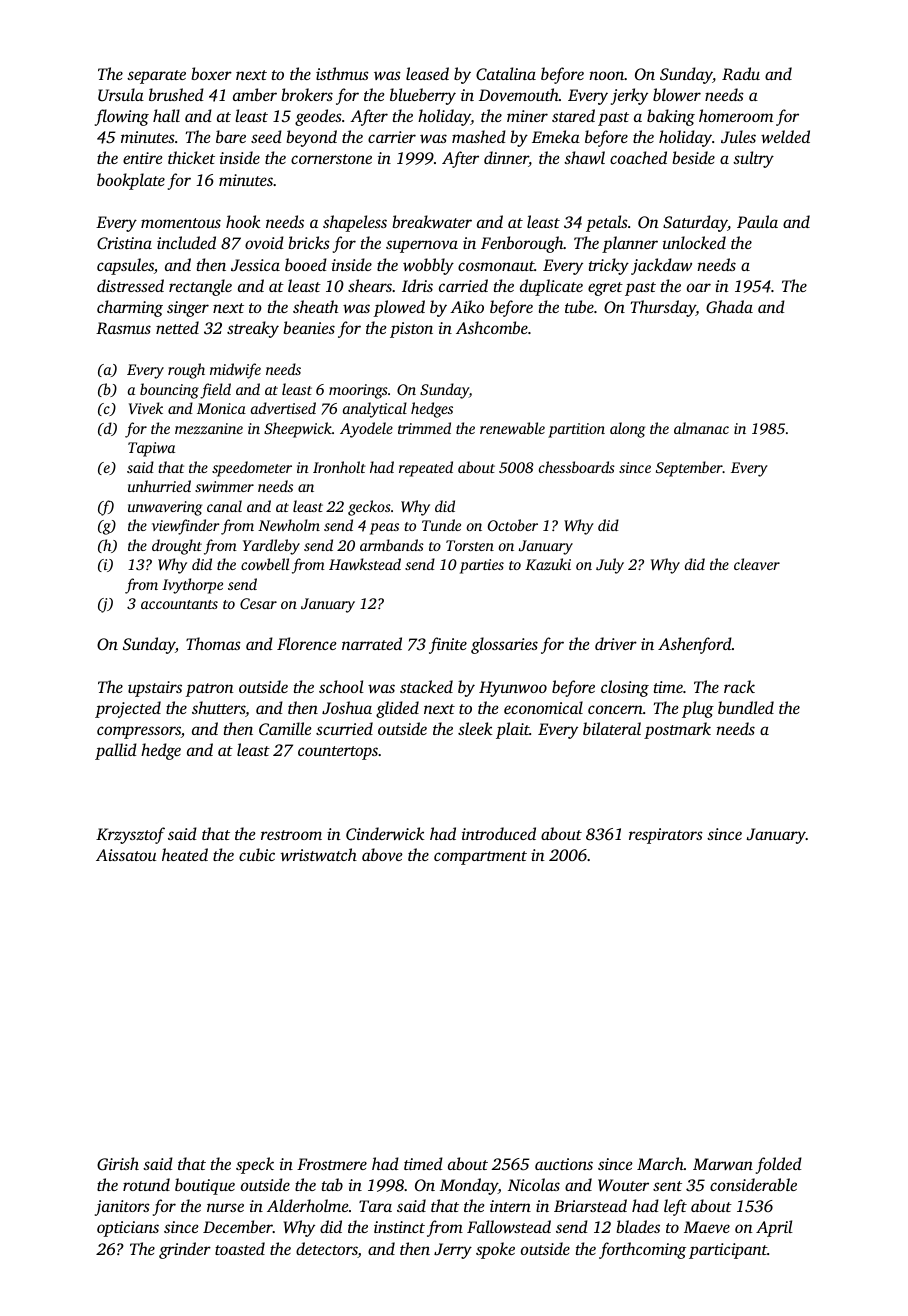 This page has height=1316, width=908. I want to click on Radu, so click(741, 74).
